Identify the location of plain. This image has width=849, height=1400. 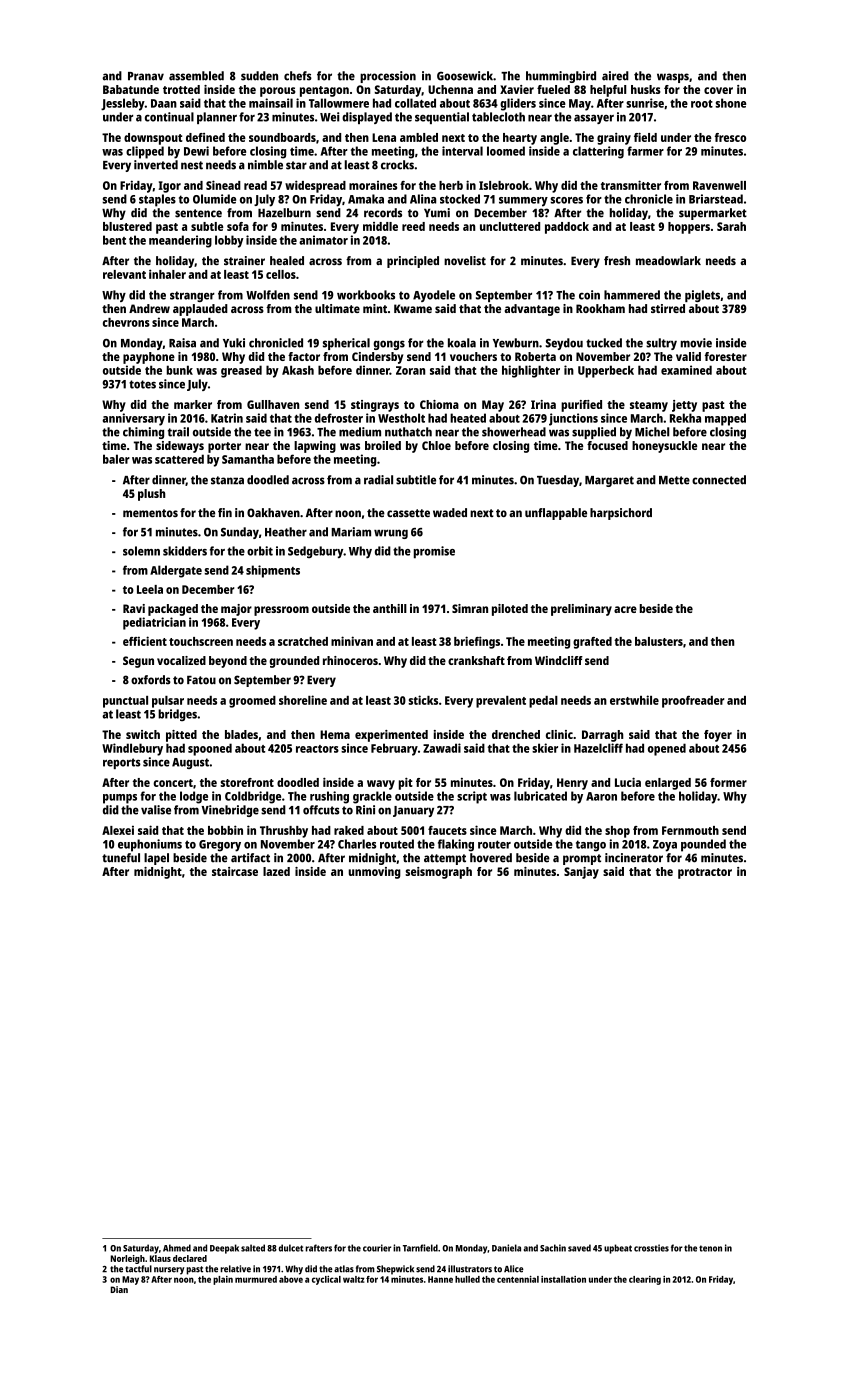
(223, 1280).
